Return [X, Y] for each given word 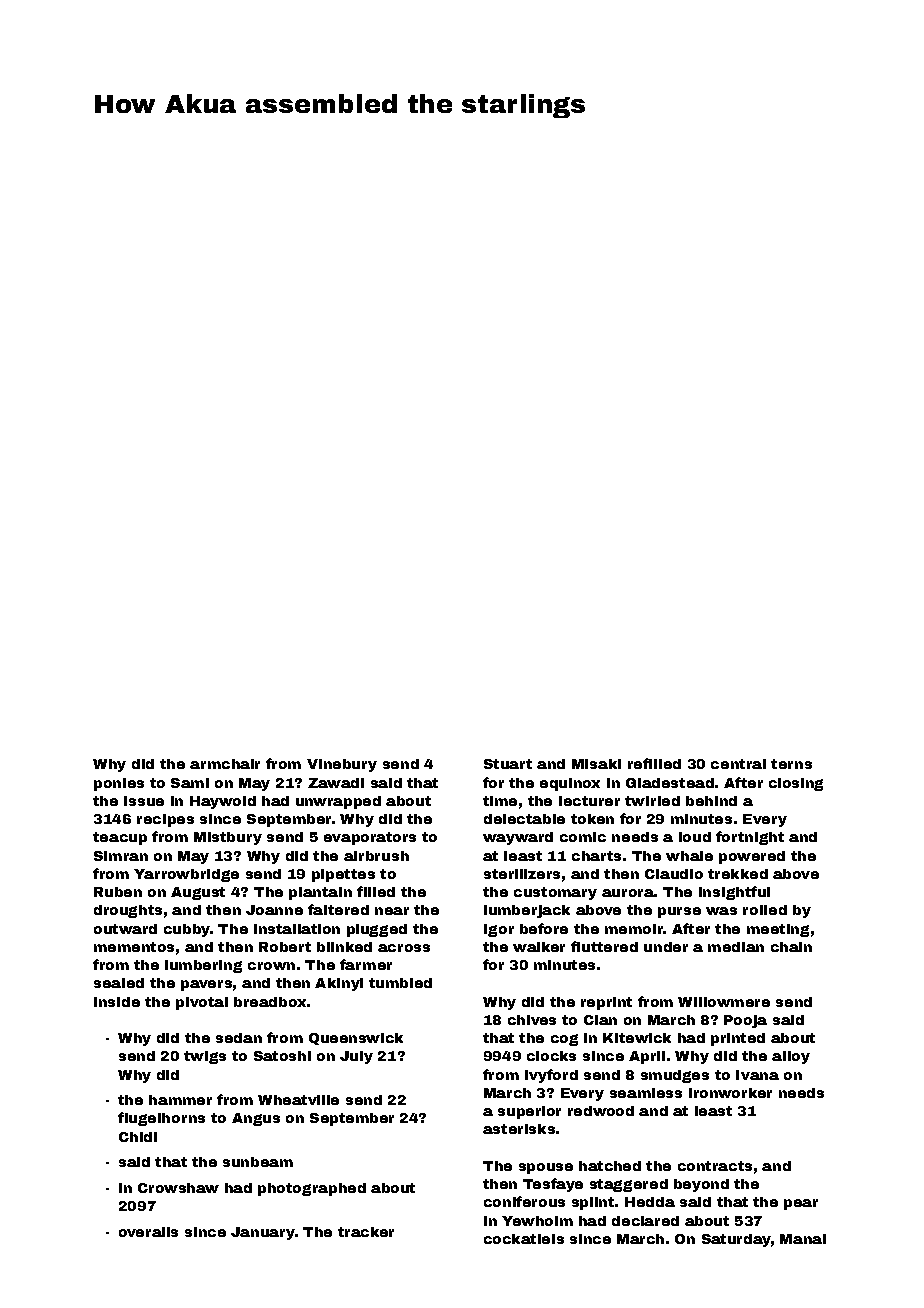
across [404, 948]
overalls [148, 1232]
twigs [205, 1057]
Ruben [118, 892]
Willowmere [724, 1002]
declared [645, 1221]
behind [711, 801]
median [736, 947]
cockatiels [524, 1239]
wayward [518, 838]
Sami [190, 783]
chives [532, 1020]
